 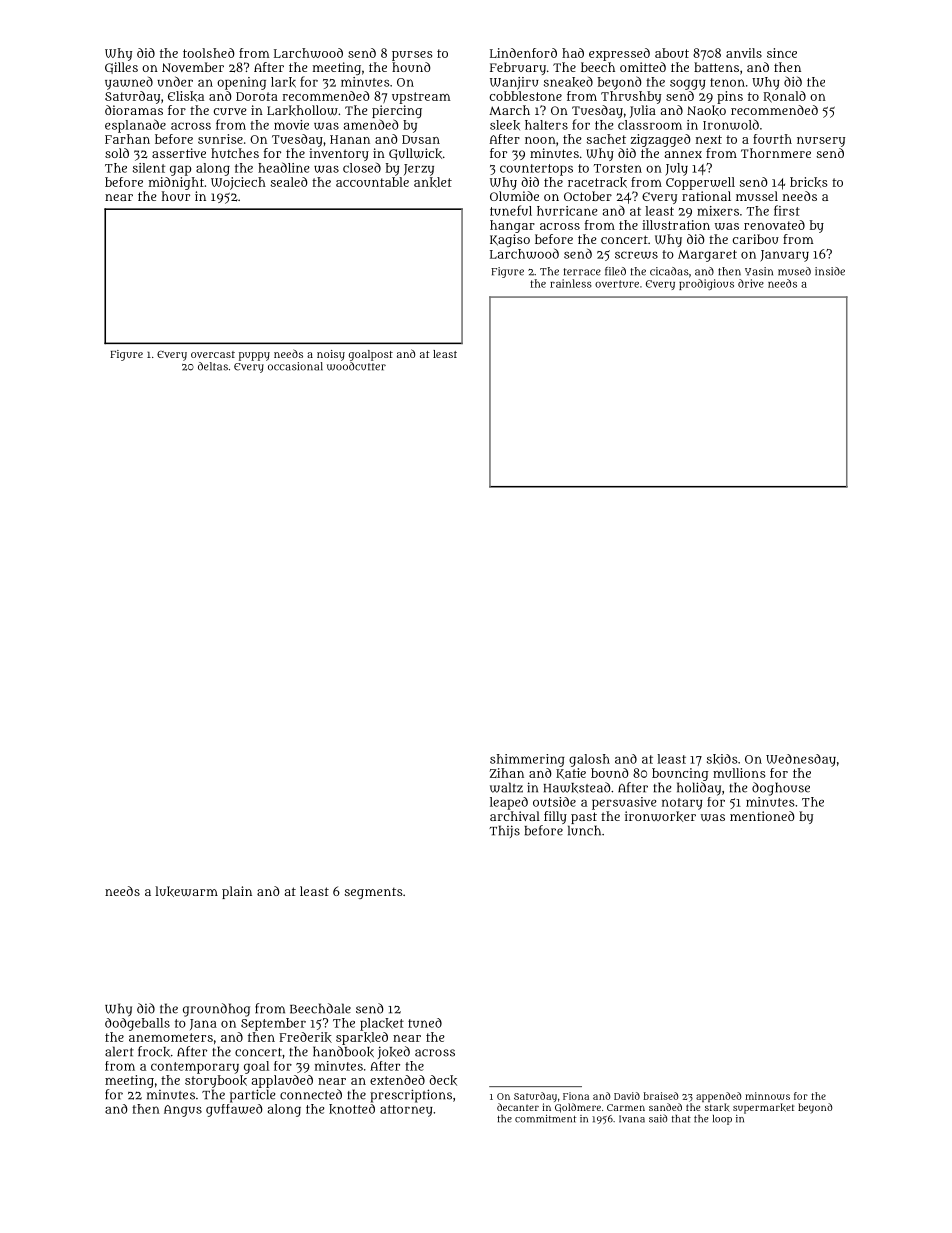 What do you see at coordinates (567, 211) in the screenshot?
I see `hurricane` at bounding box center [567, 211].
